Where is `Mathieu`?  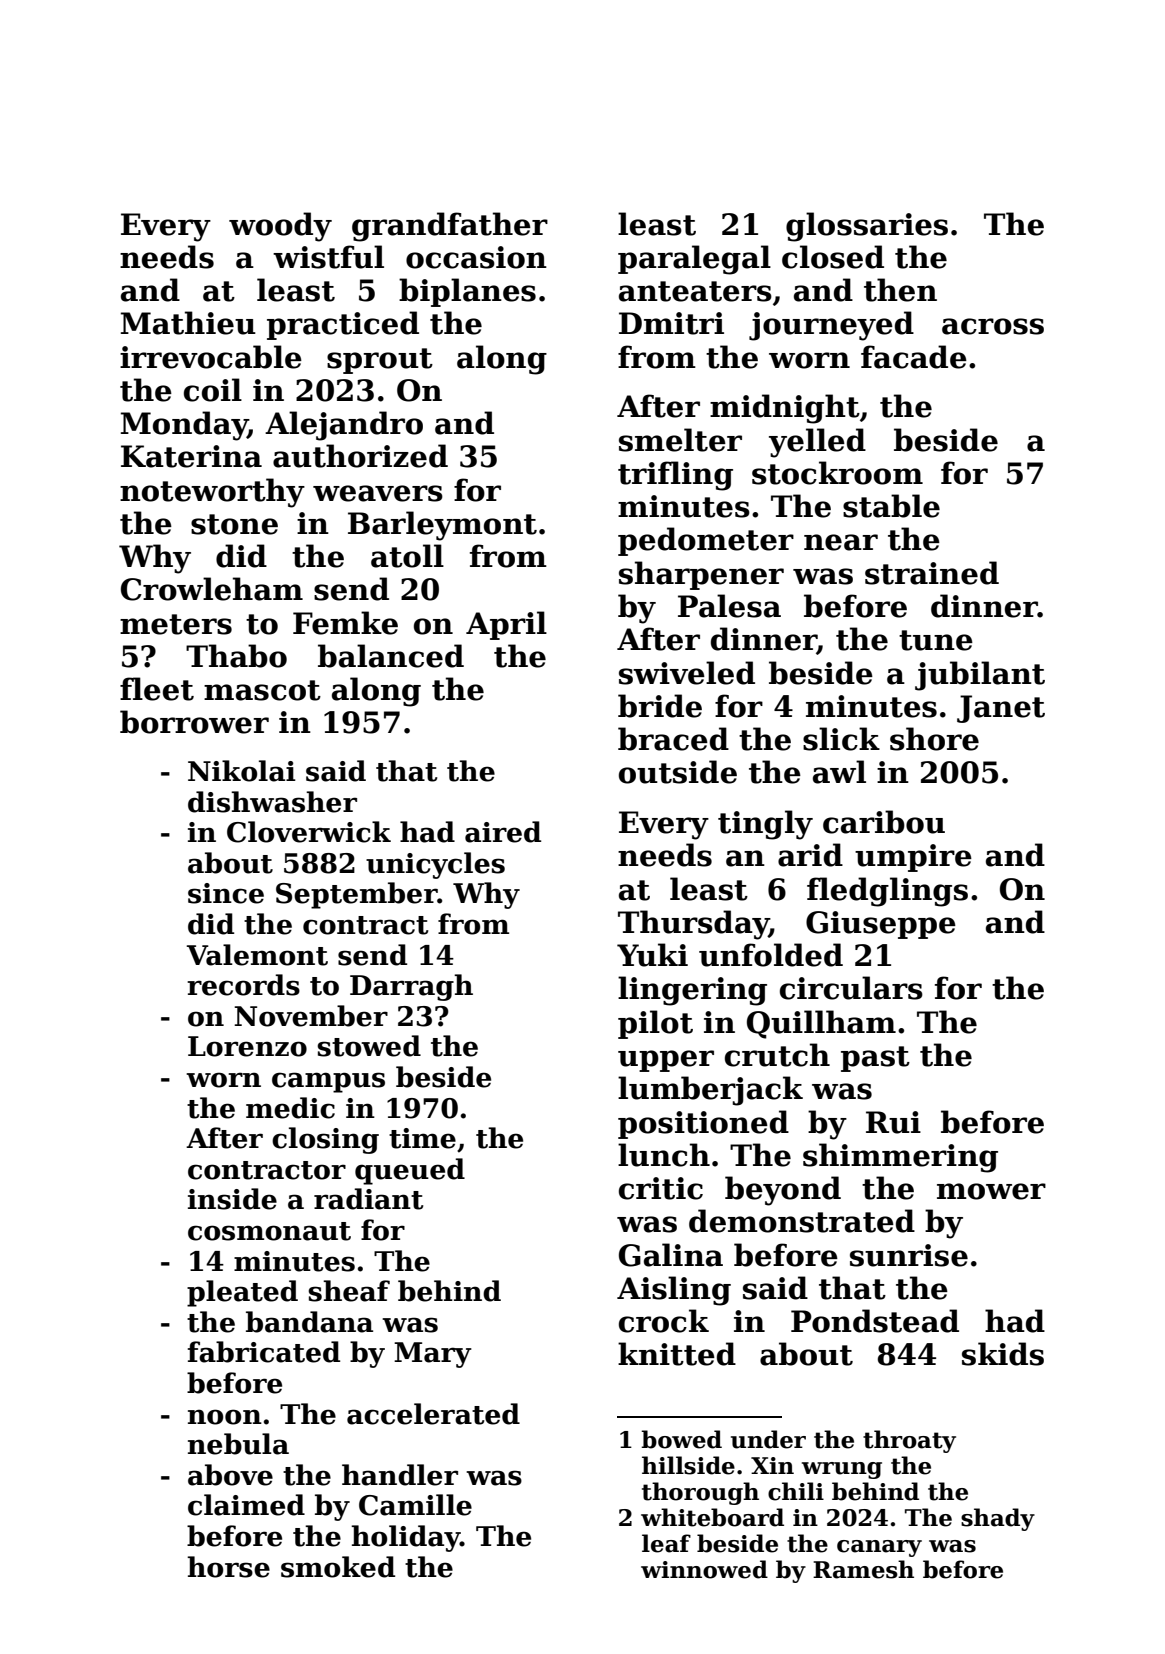 Mathieu is located at coordinates (188, 323).
